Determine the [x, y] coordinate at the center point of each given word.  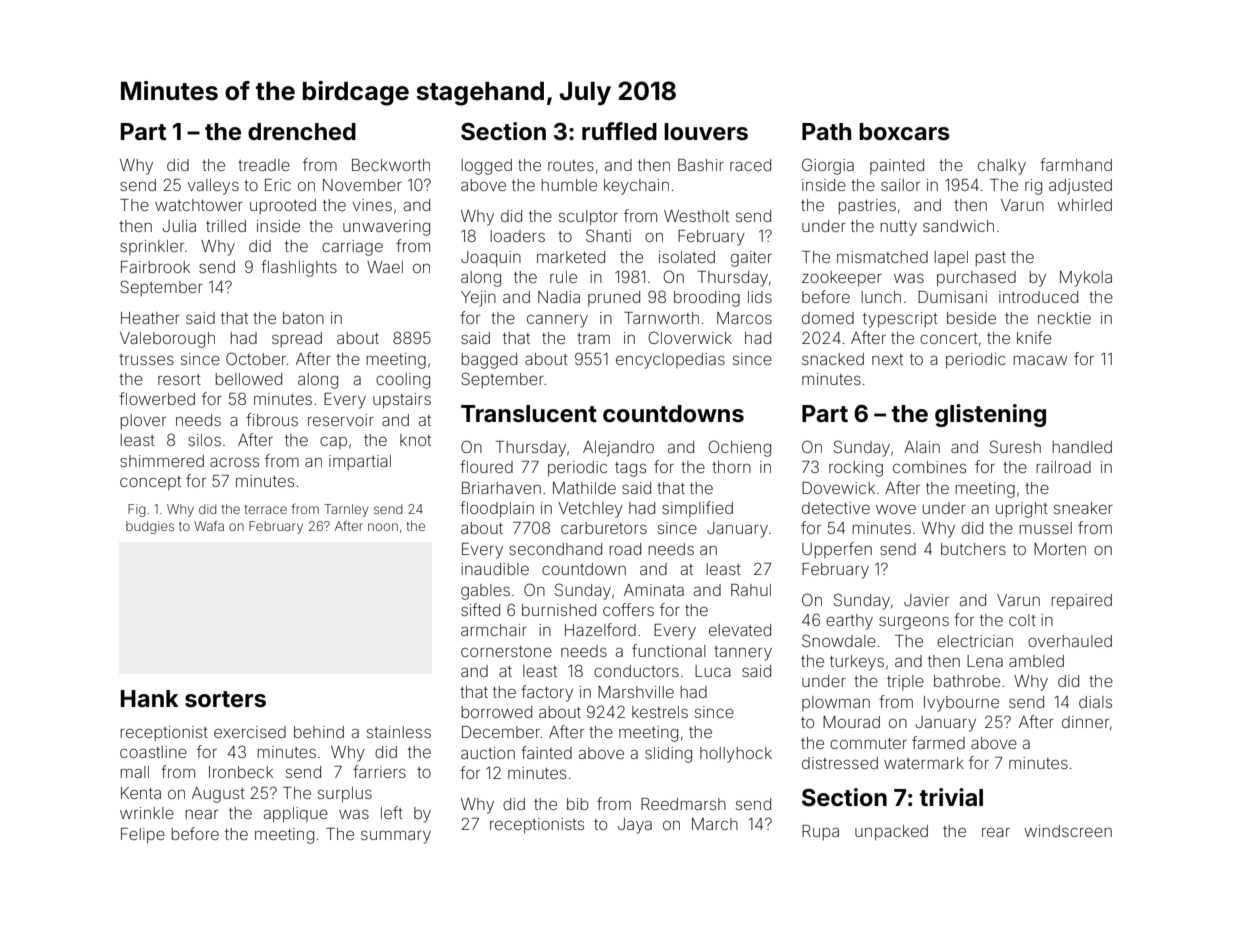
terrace [265, 509]
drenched [302, 132]
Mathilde [584, 488]
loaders [518, 236]
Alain [922, 447]
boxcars [904, 132]
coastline [153, 752]
